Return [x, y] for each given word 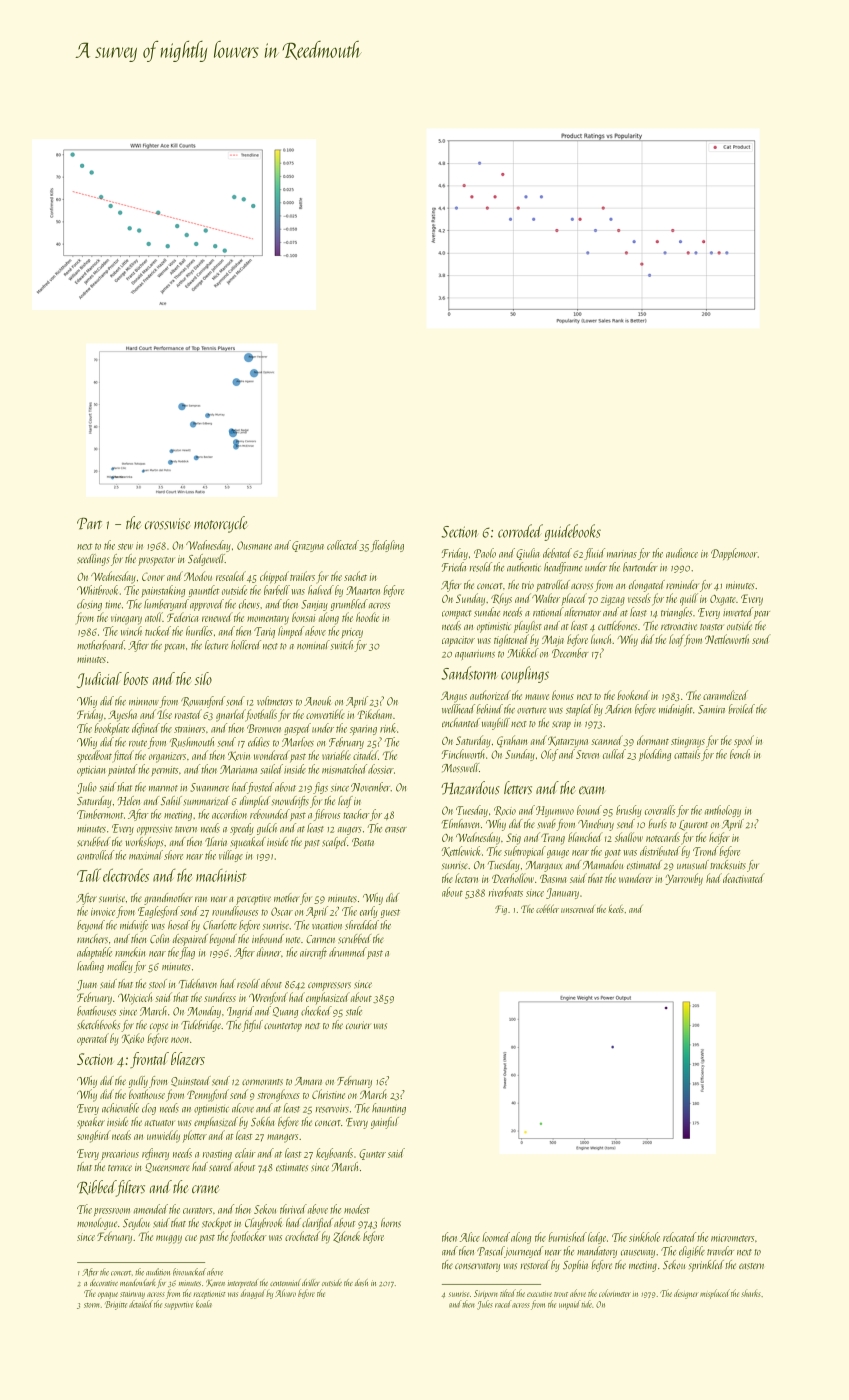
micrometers [732, 1238]
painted [122, 770]
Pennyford [208, 1095]
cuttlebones [617, 626]
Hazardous [470, 788]
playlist [528, 627]
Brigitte [116, 1305]
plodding [655, 755]
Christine [328, 1094]
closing [89, 605]
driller [311, 1282]
